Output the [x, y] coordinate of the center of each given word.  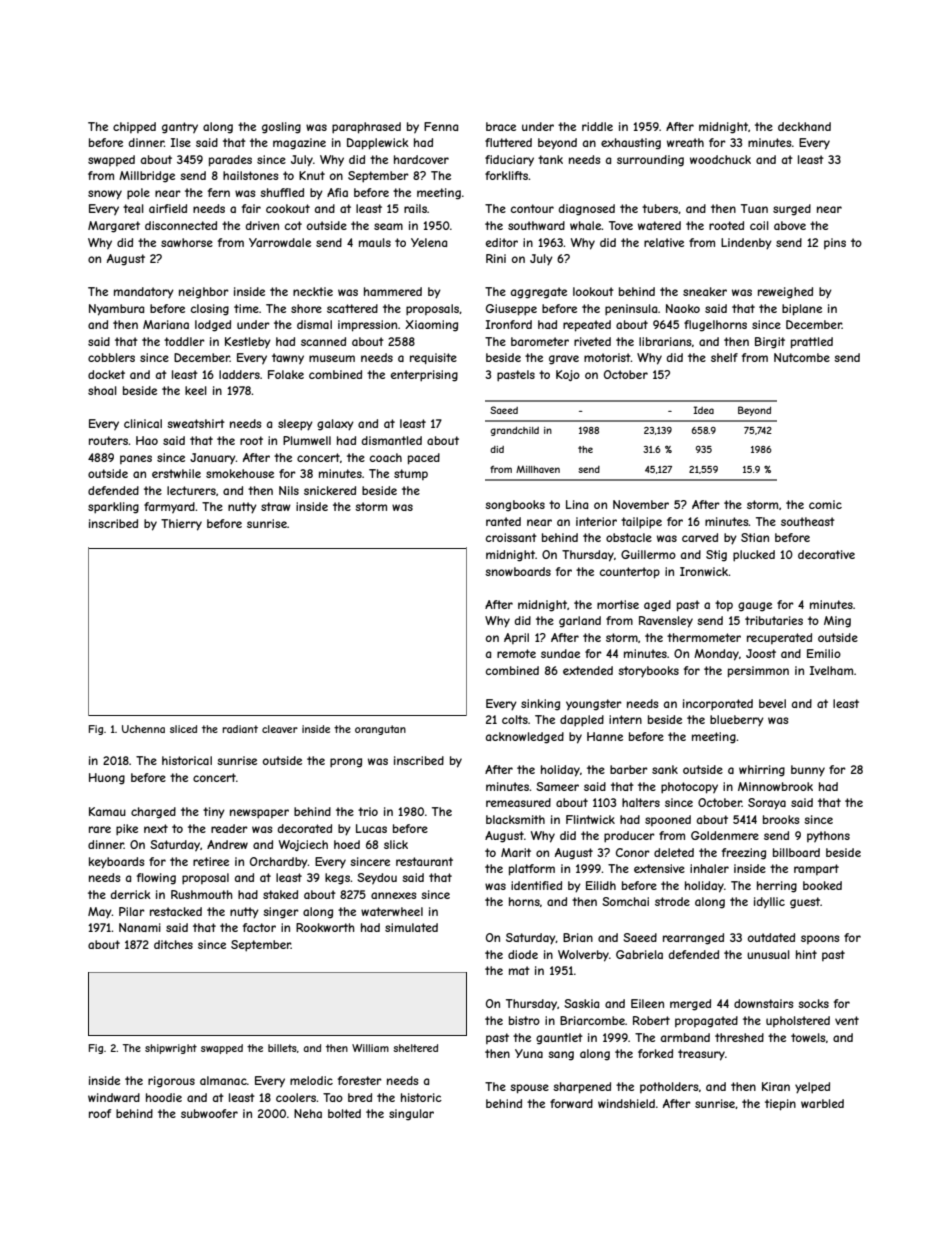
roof [100, 1113]
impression [367, 326]
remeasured [518, 802]
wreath [685, 142]
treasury [701, 1055]
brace [501, 126]
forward [571, 1103]
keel [196, 390]
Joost [761, 653]
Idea [703, 410]
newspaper [259, 814]
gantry [180, 128]
